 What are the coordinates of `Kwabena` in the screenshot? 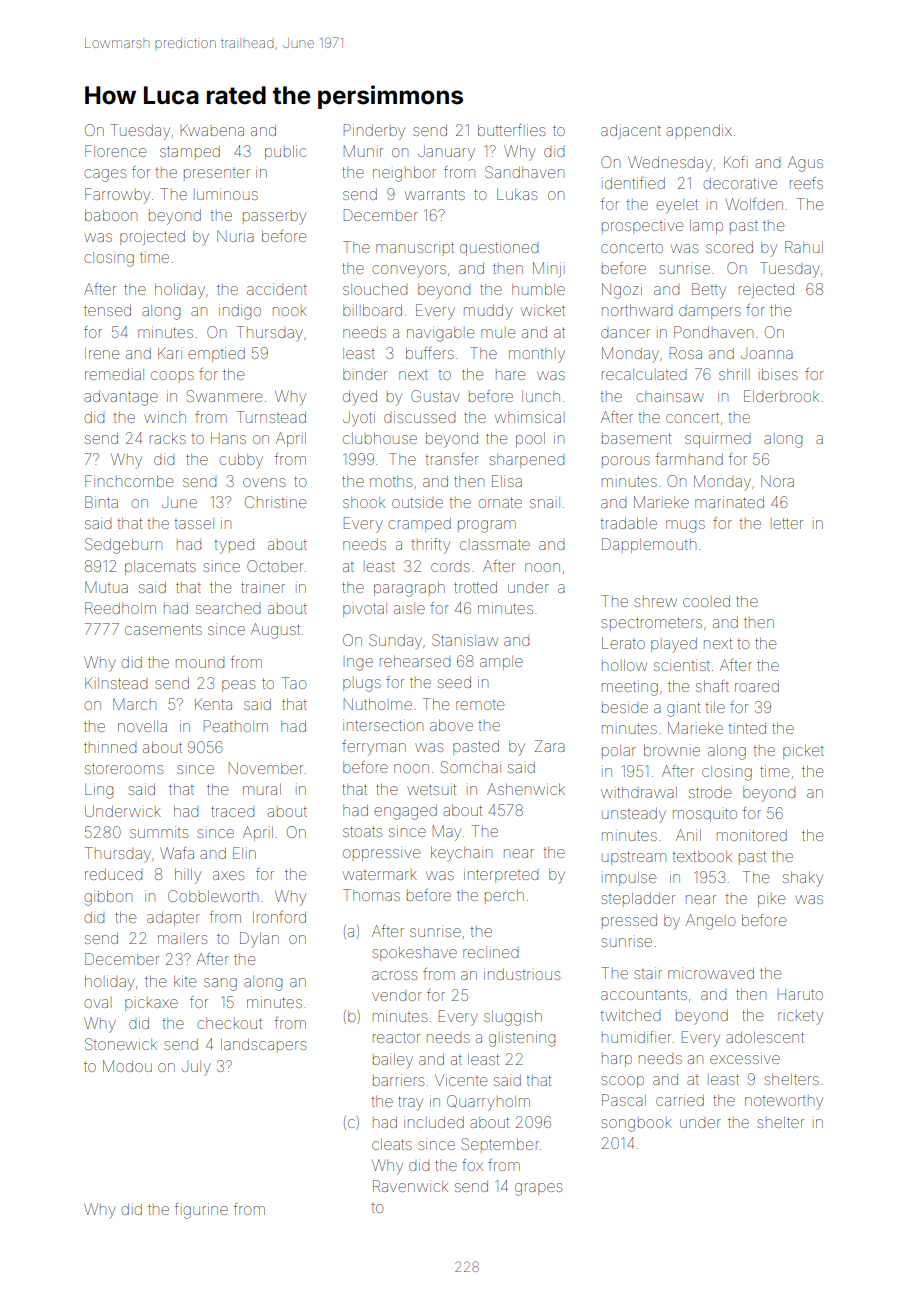 It's located at (212, 130).
